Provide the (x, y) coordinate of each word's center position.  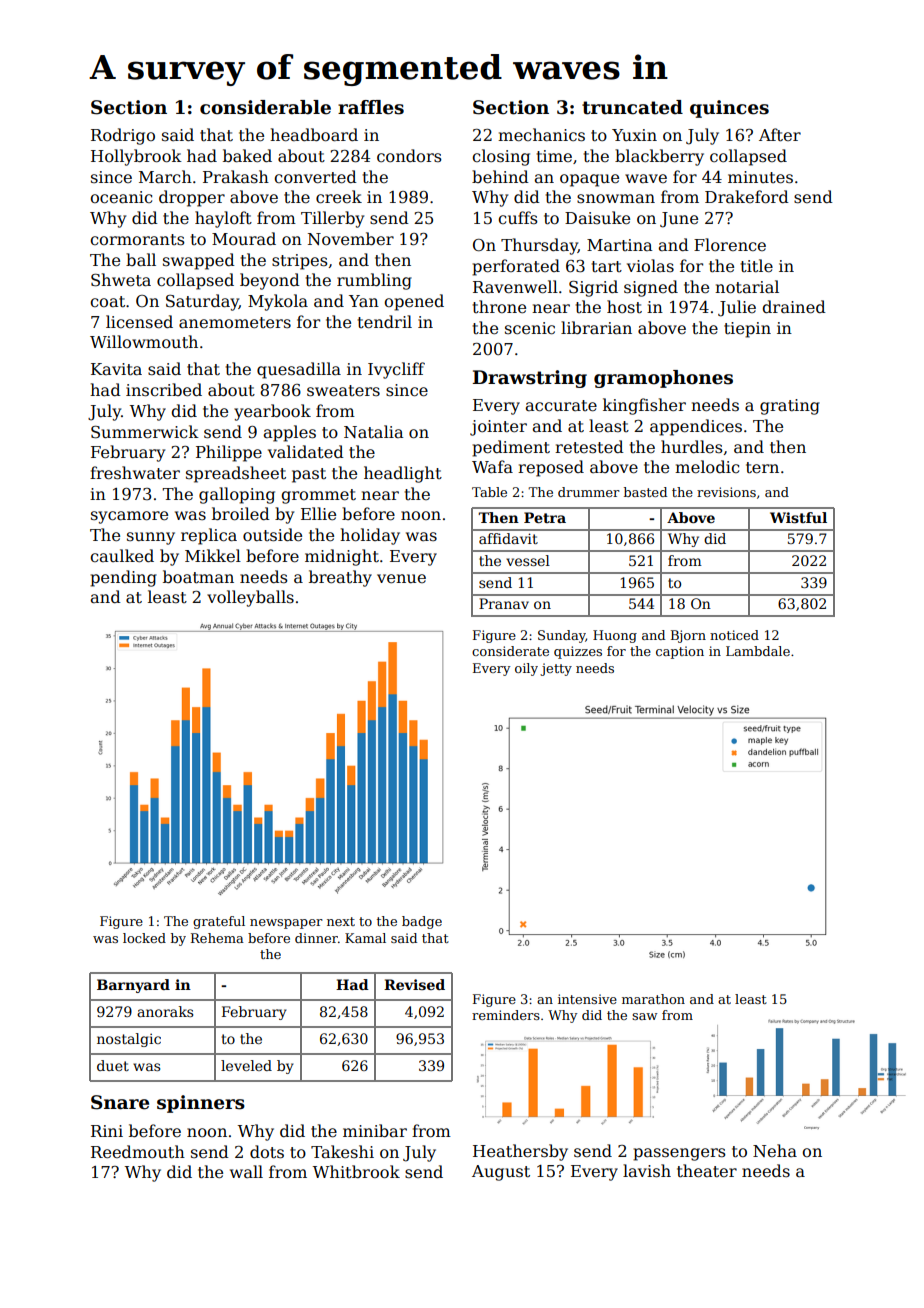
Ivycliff (396, 370)
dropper (192, 198)
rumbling (374, 281)
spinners (201, 1104)
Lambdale (758, 651)
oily (526, 669)
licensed (139, 322)
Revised (414, 984)
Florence (730, 244)
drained (794, 307)
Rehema (217, 938)
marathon (653, 999)
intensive (587, 999)
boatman (198, 577)
